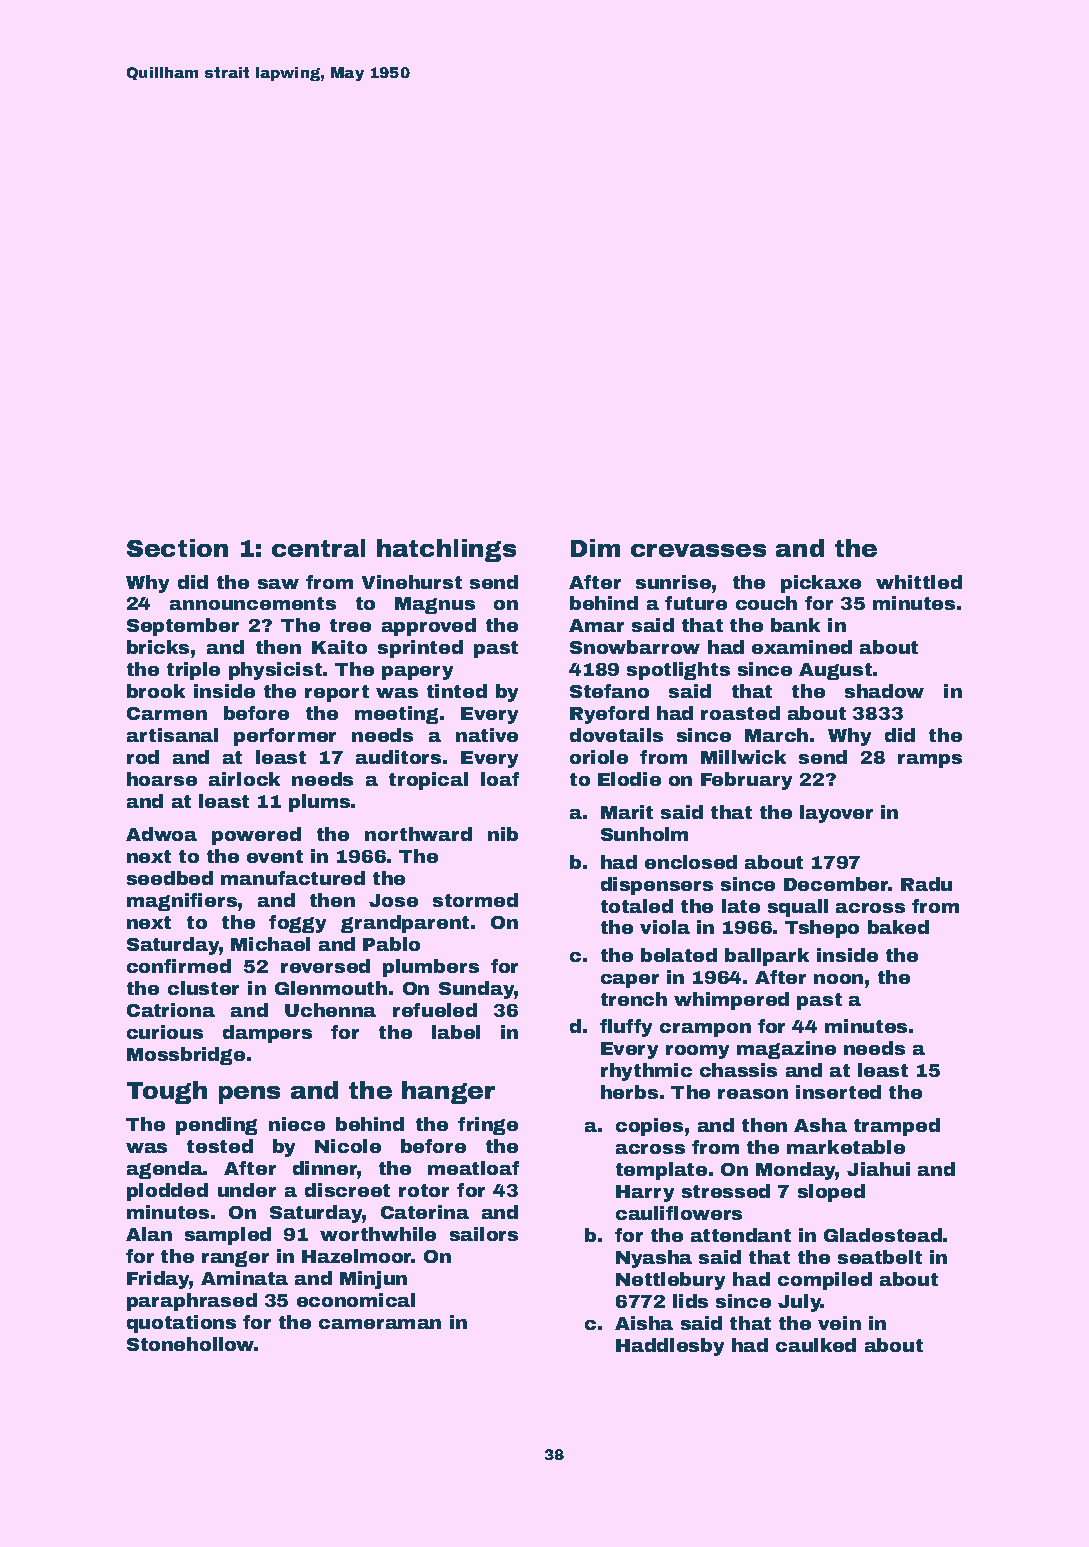 This screenshot has width=1089, height=1547. What do you see at coordinates (275, 856) in the screenshot?
I see `event` at bounding box center [275, 856].
